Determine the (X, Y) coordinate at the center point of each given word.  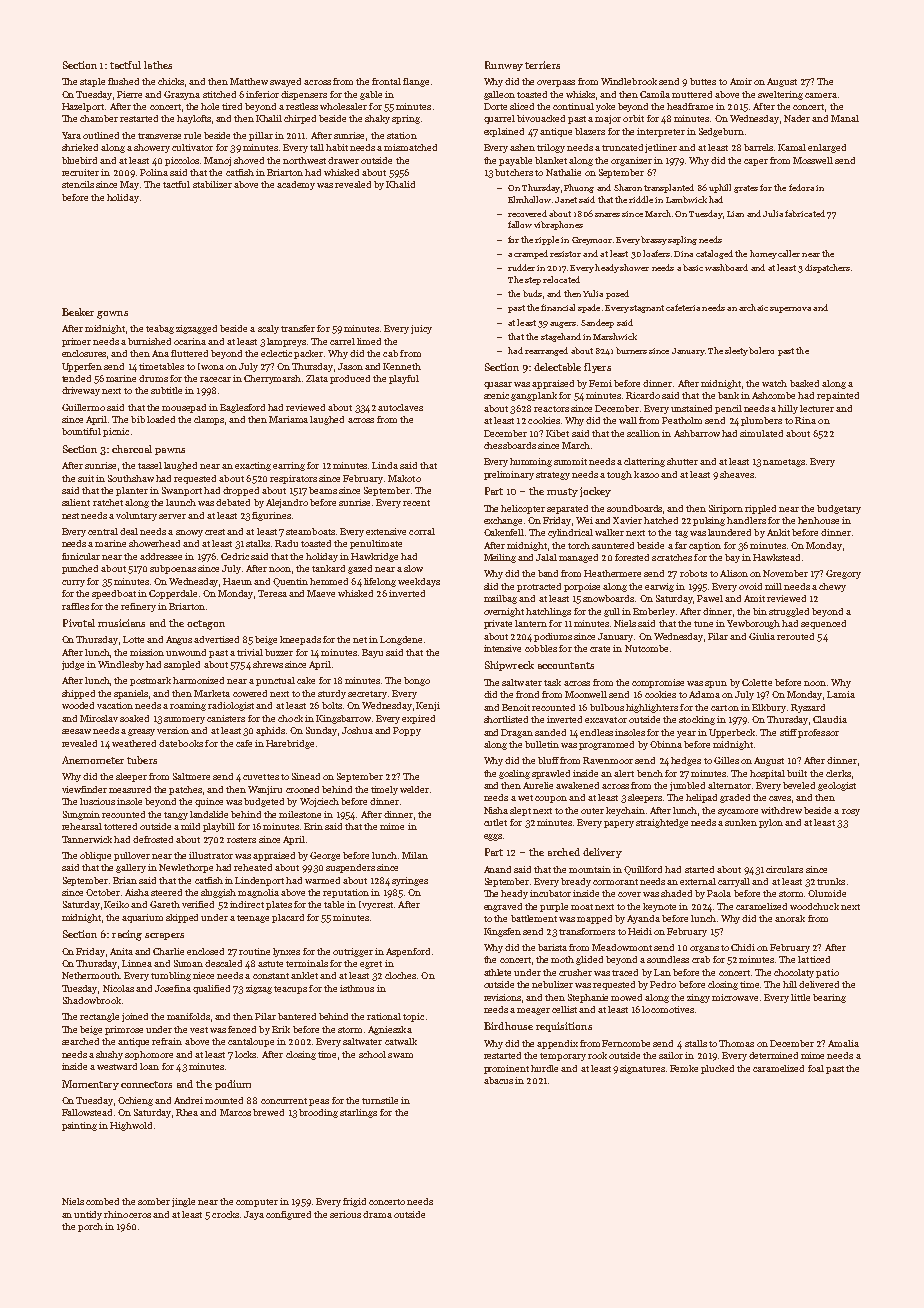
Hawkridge (374, 557)
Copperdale (173, 594)
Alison (734, 573)
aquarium (142, 918)
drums (153, 378)
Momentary (90, 1085)
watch (774, 383)
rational (384, 1016)
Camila (655, 94)
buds (532, 293)
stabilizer (212, 184)
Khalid (400, 184)
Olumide (827, 893)
